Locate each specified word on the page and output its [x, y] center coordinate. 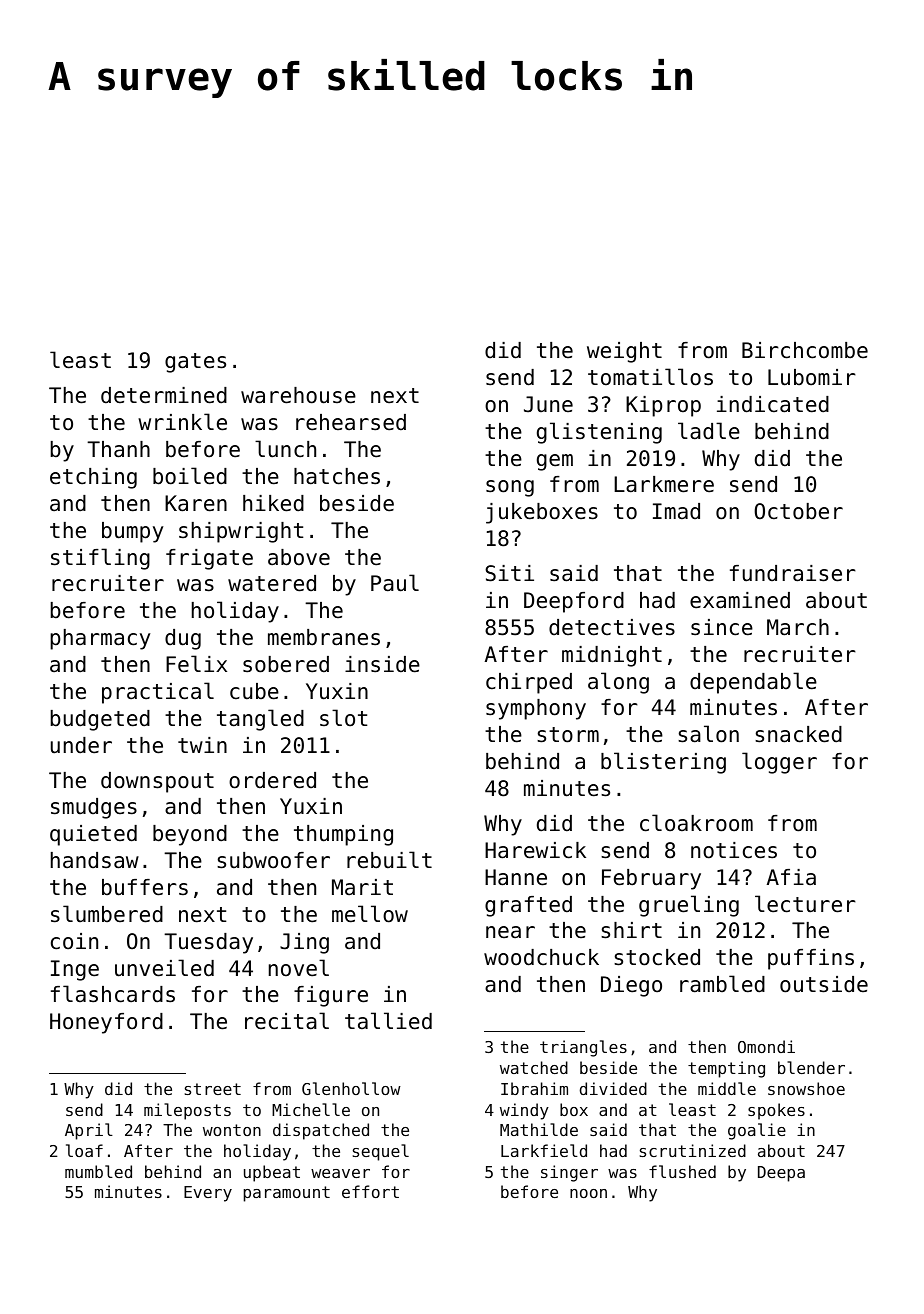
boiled [190, 476]
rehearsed [351, 422]
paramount [287, 1194]
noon [588, 1193]
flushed [682, 1171]
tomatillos [650, 377]
